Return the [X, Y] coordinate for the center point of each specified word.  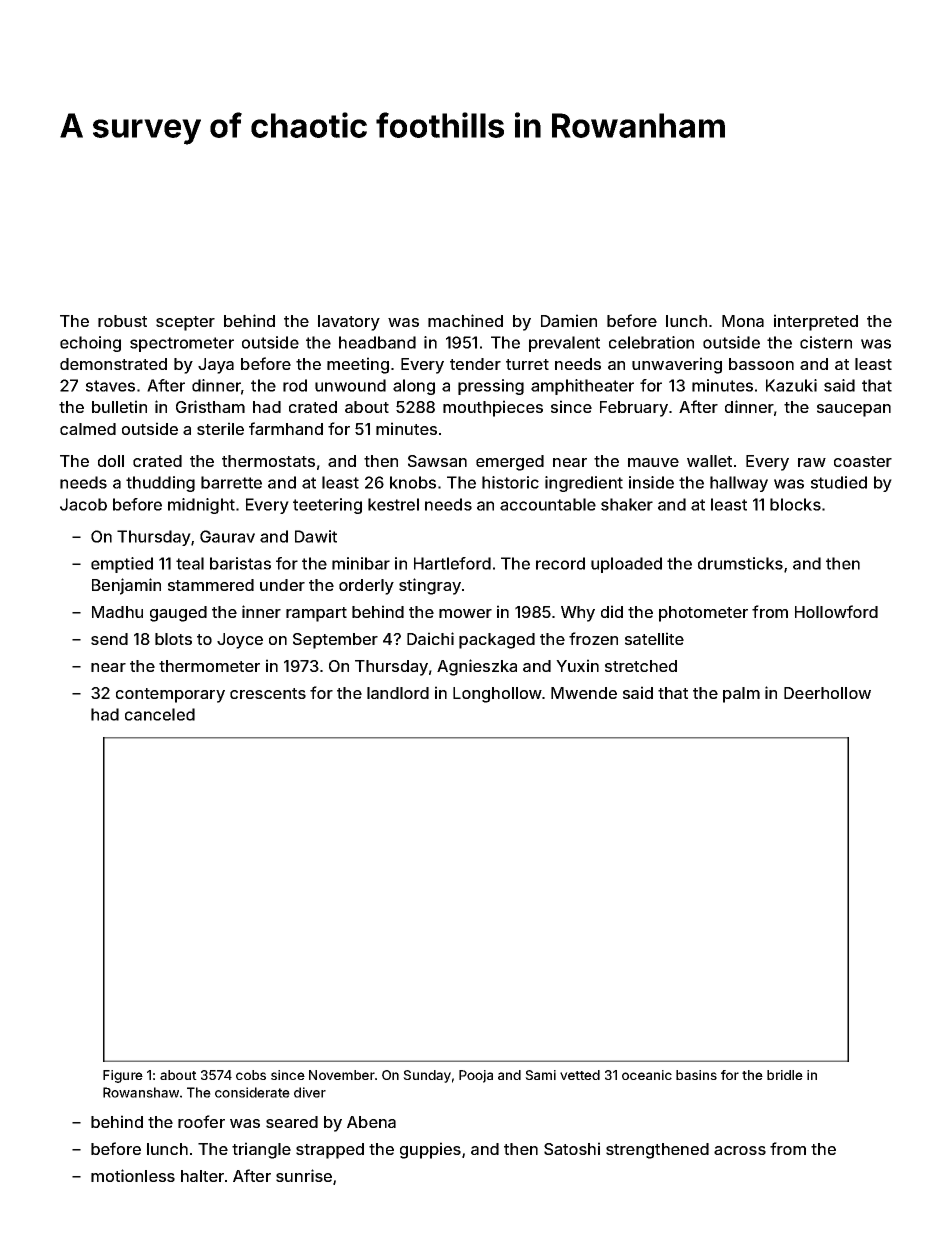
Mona [743, 321]
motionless [133, 1175]
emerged [510, 463]
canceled [160, 714]
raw [812, 462]
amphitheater [582, 387]
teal [190, 563]
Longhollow [497, 695]
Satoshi [572, 1148]
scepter [185, 323]
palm [741, 695]
